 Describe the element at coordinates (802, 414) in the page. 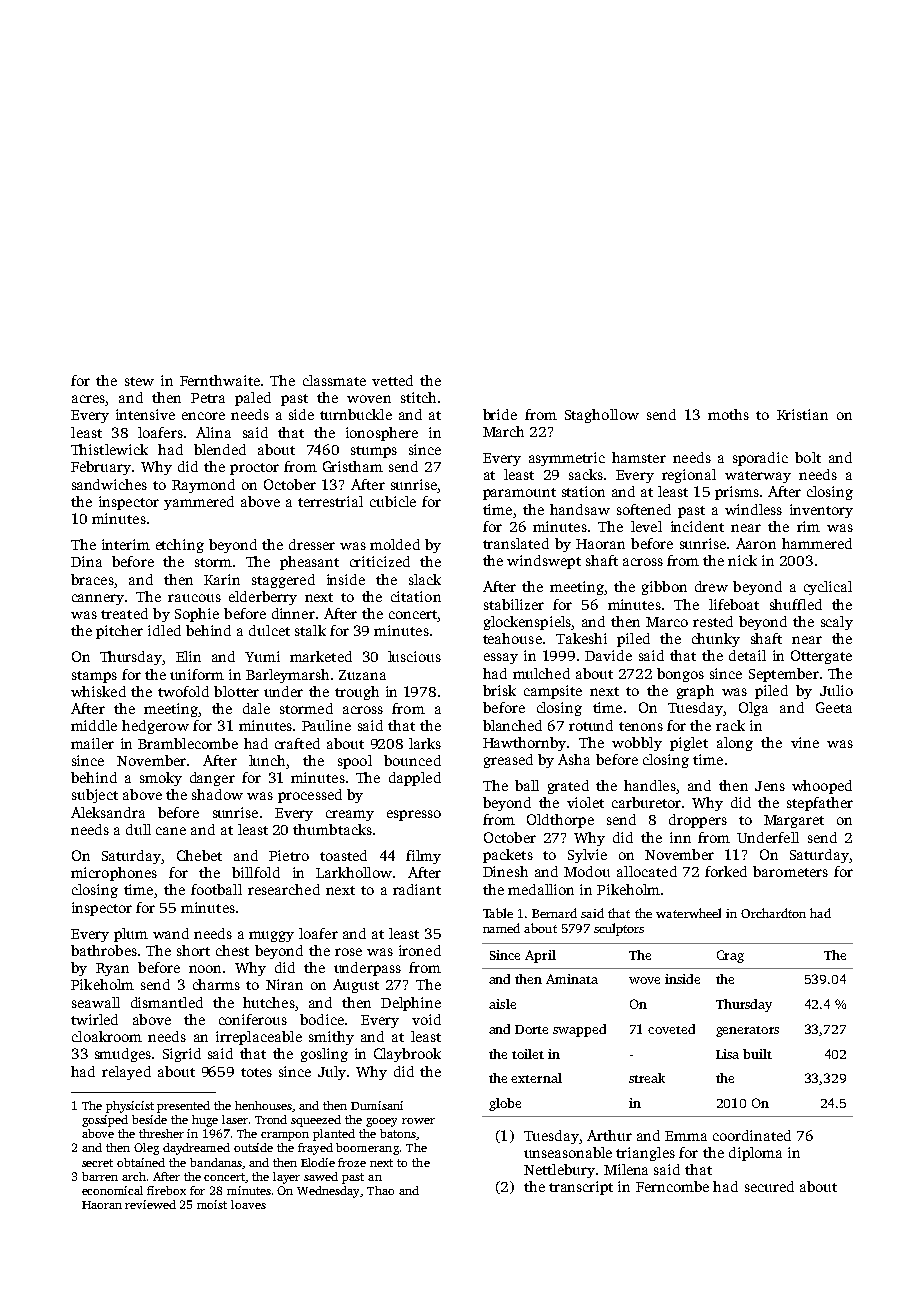

I see `Kristian` at that location.
